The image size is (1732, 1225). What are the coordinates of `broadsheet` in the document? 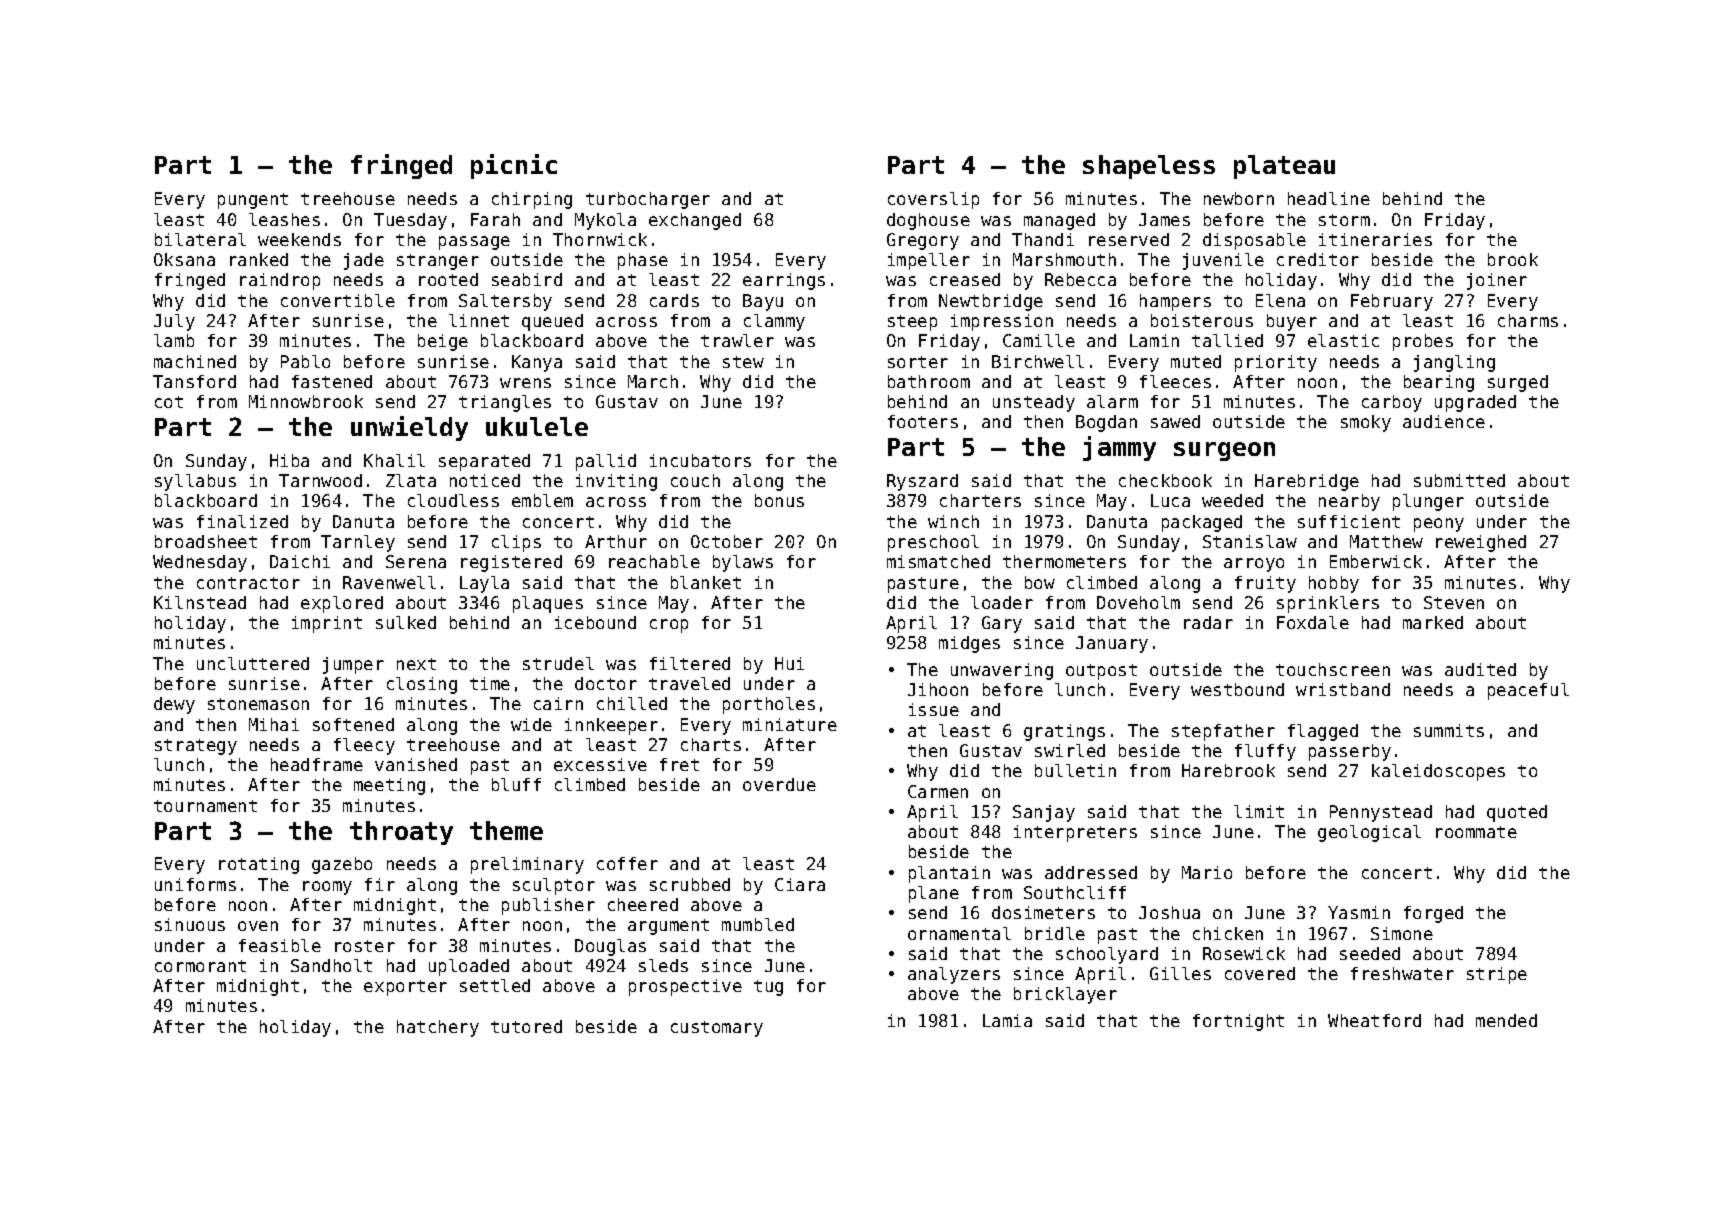 It's located at (206, 541).
